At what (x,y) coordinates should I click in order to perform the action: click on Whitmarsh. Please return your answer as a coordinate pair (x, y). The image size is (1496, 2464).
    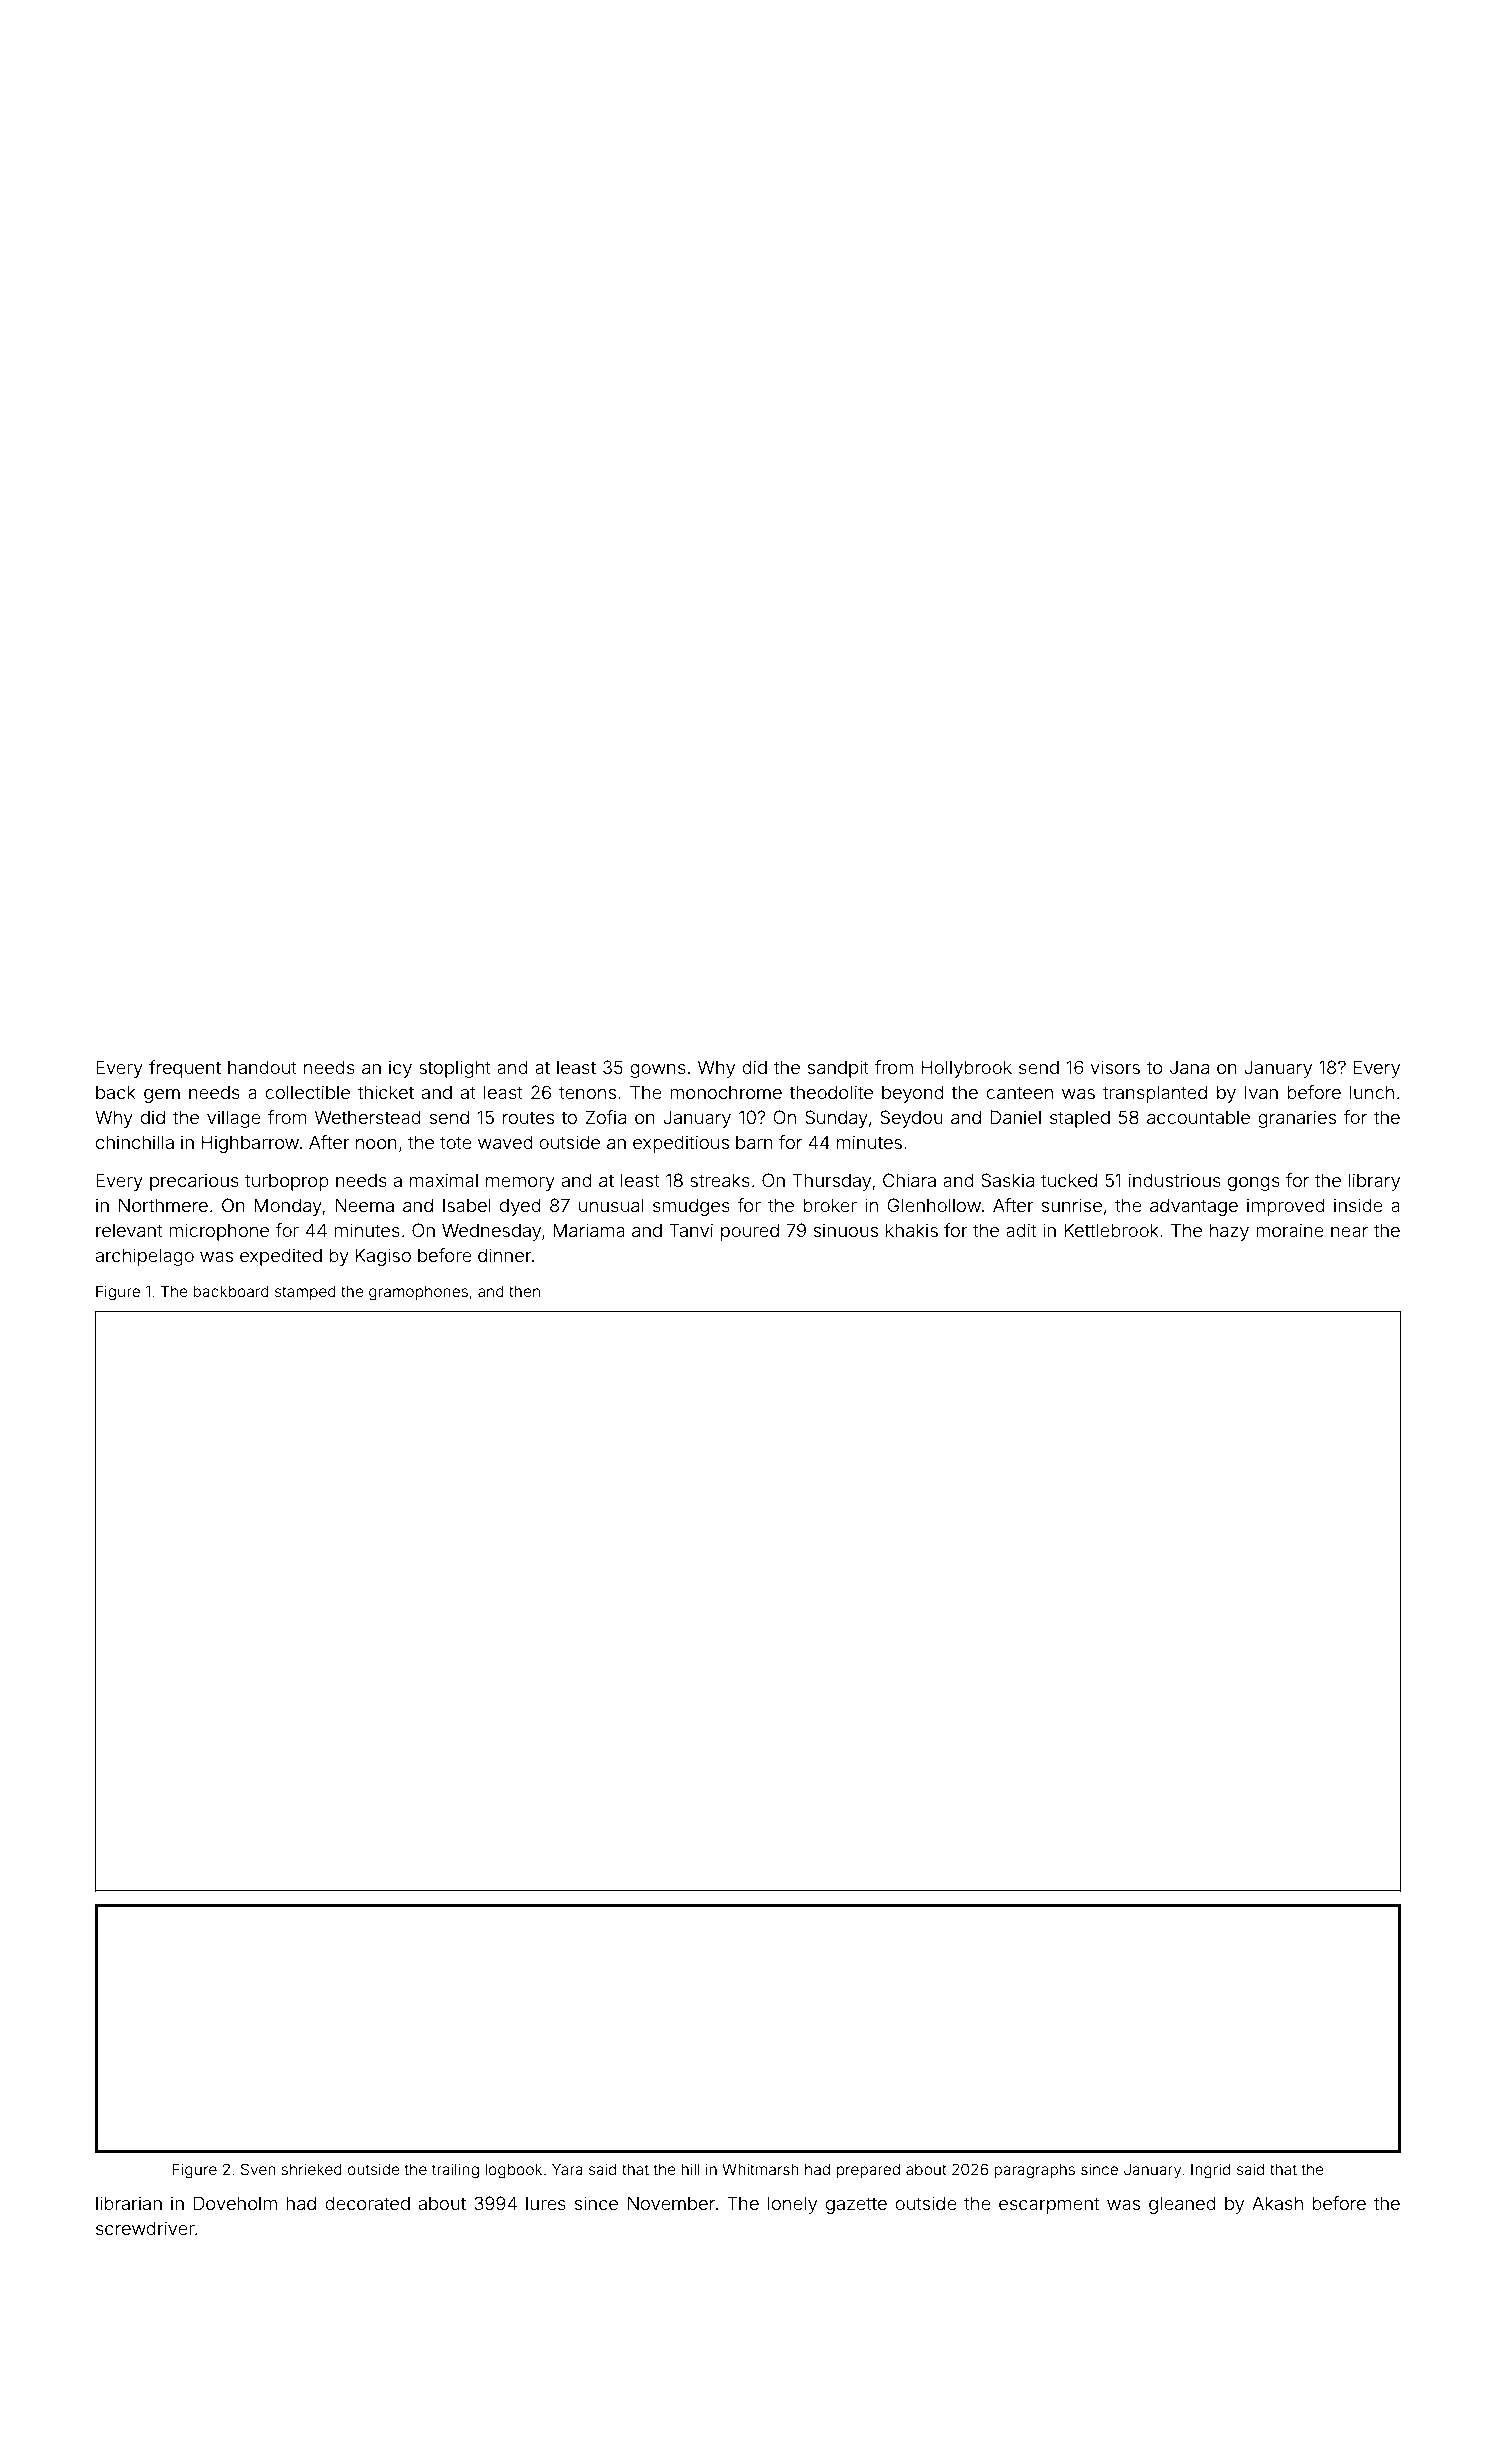
    Looking at the image, I should click on (760, 2169).
